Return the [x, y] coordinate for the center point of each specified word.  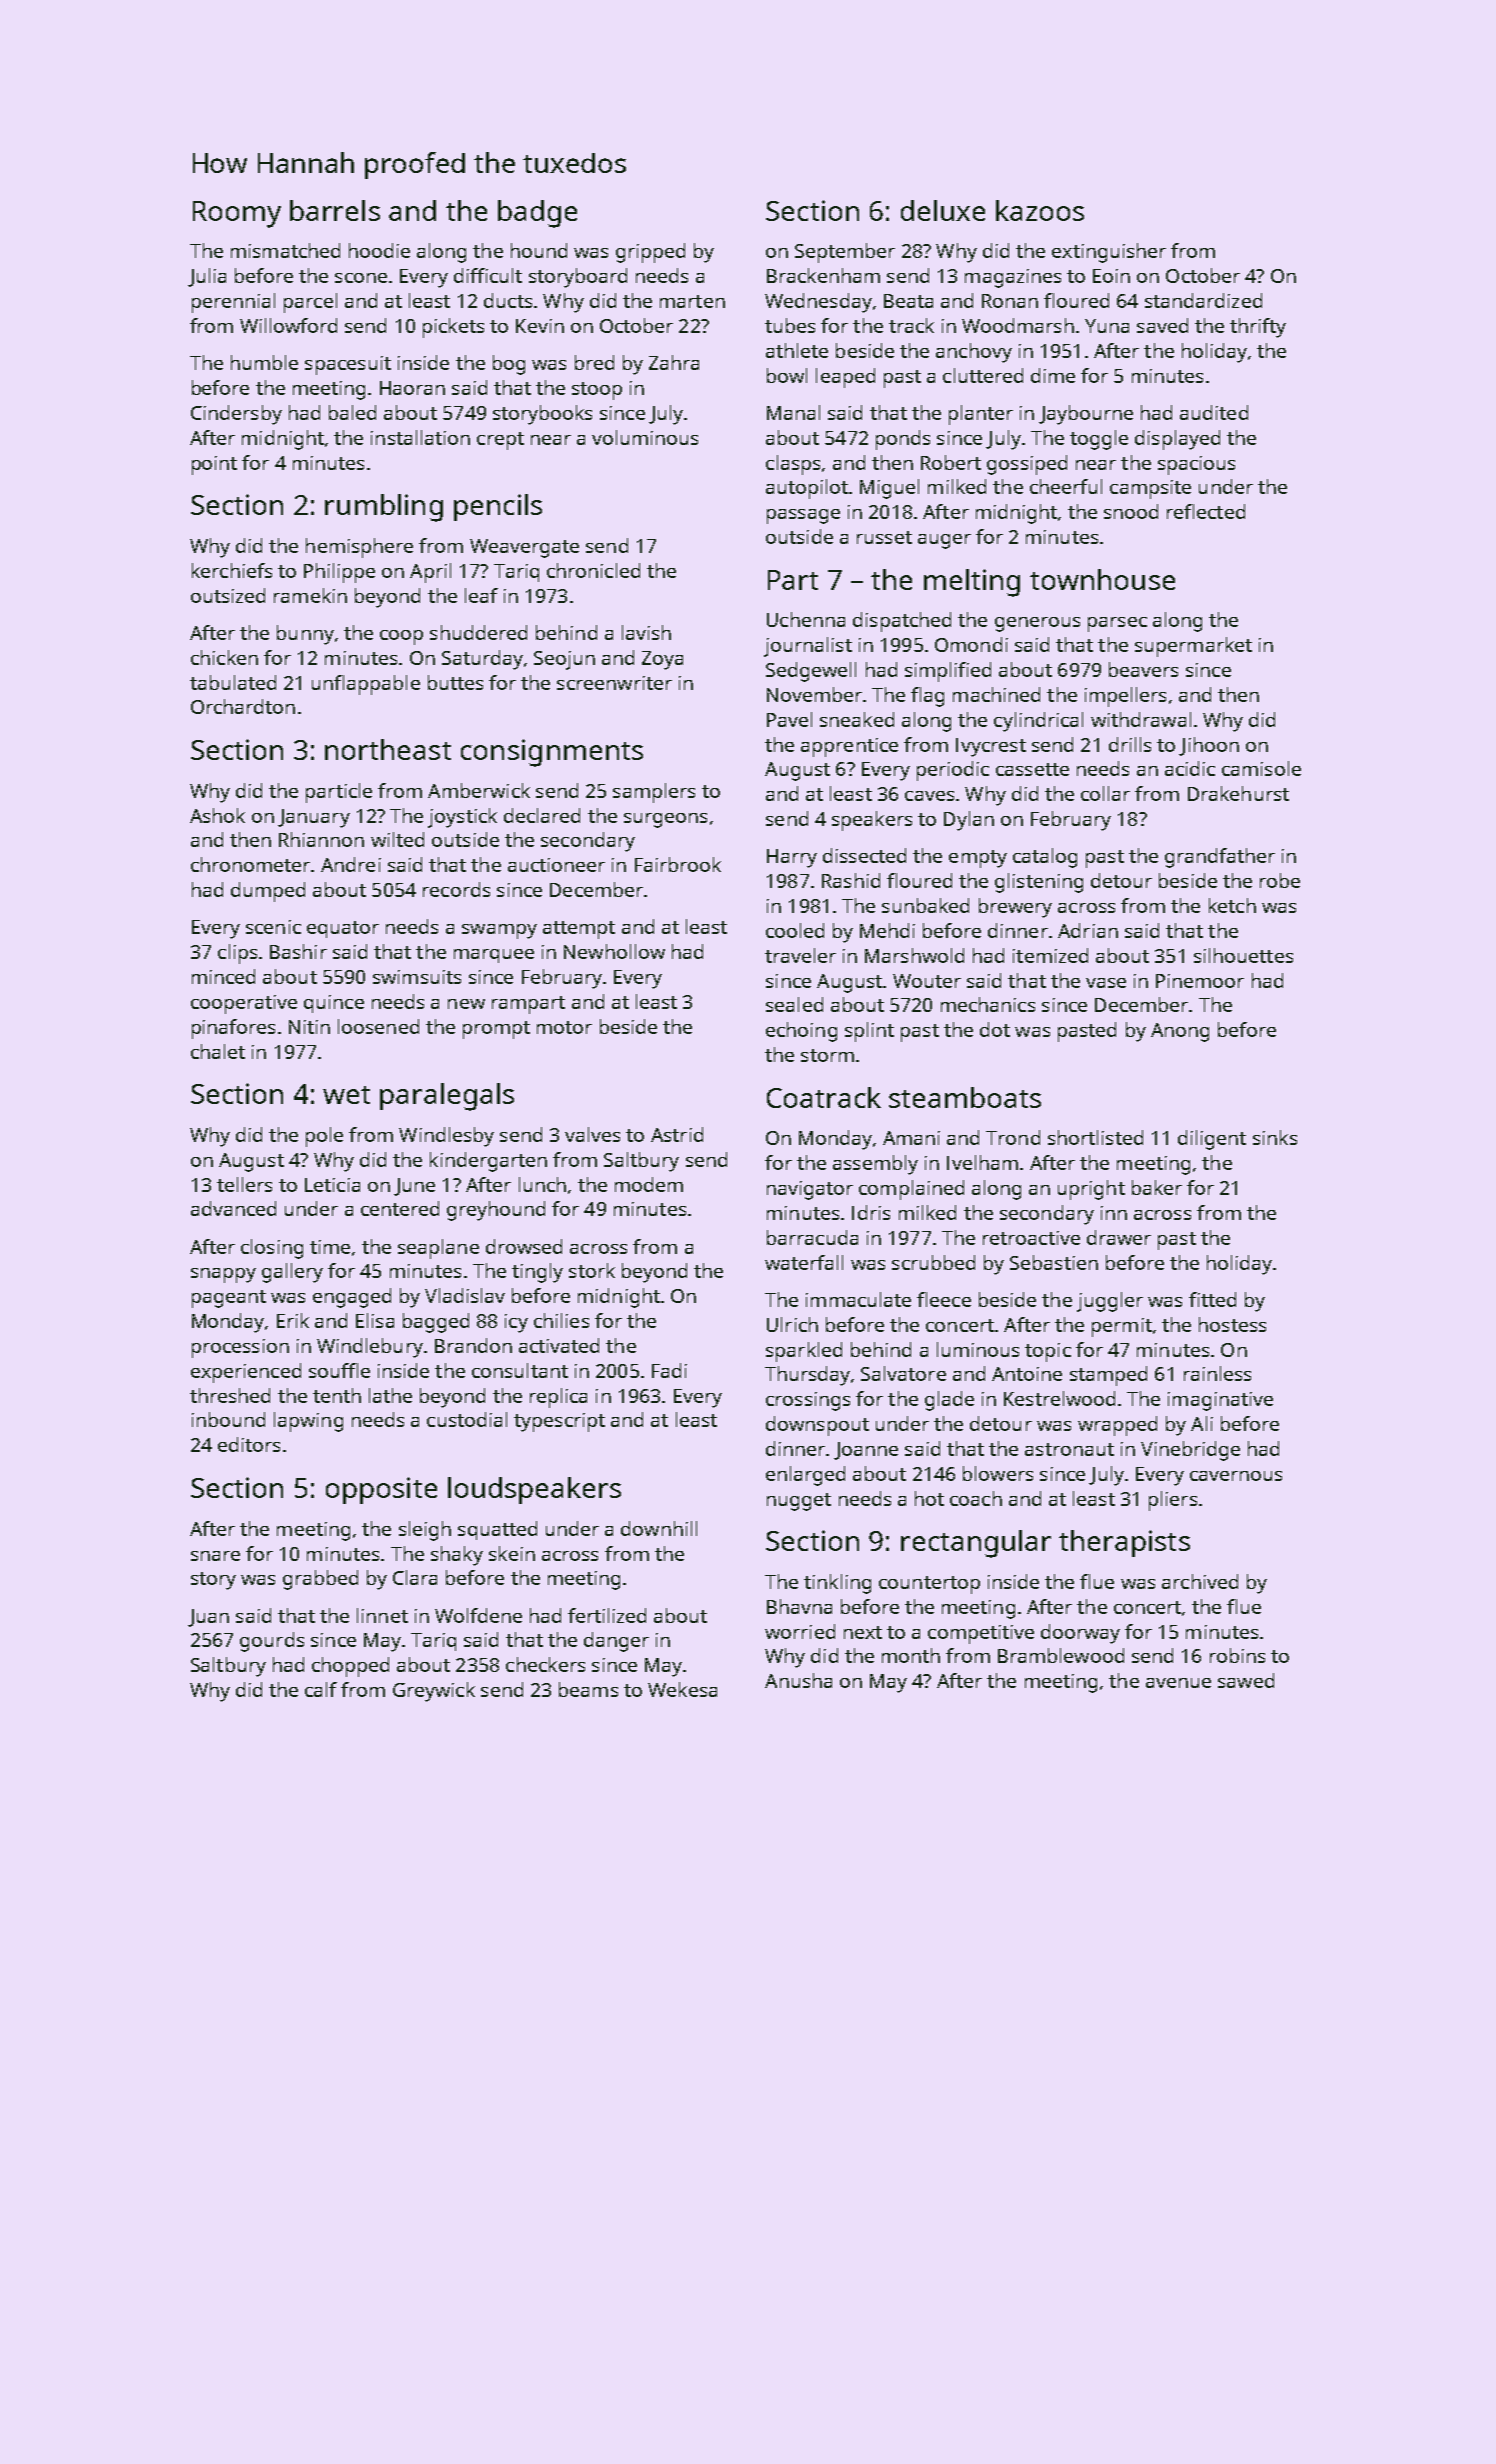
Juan [208, 1618]
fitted [1212, 1299]
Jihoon [1209, 746]
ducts [508, 300]
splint [869, 1032]
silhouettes [1243, 955]
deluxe [943, 210]
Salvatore [903, 1373]
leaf [481, 595]
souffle [339, 1370]
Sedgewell [811, 672]
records [456, 889]
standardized [1203, 300]
